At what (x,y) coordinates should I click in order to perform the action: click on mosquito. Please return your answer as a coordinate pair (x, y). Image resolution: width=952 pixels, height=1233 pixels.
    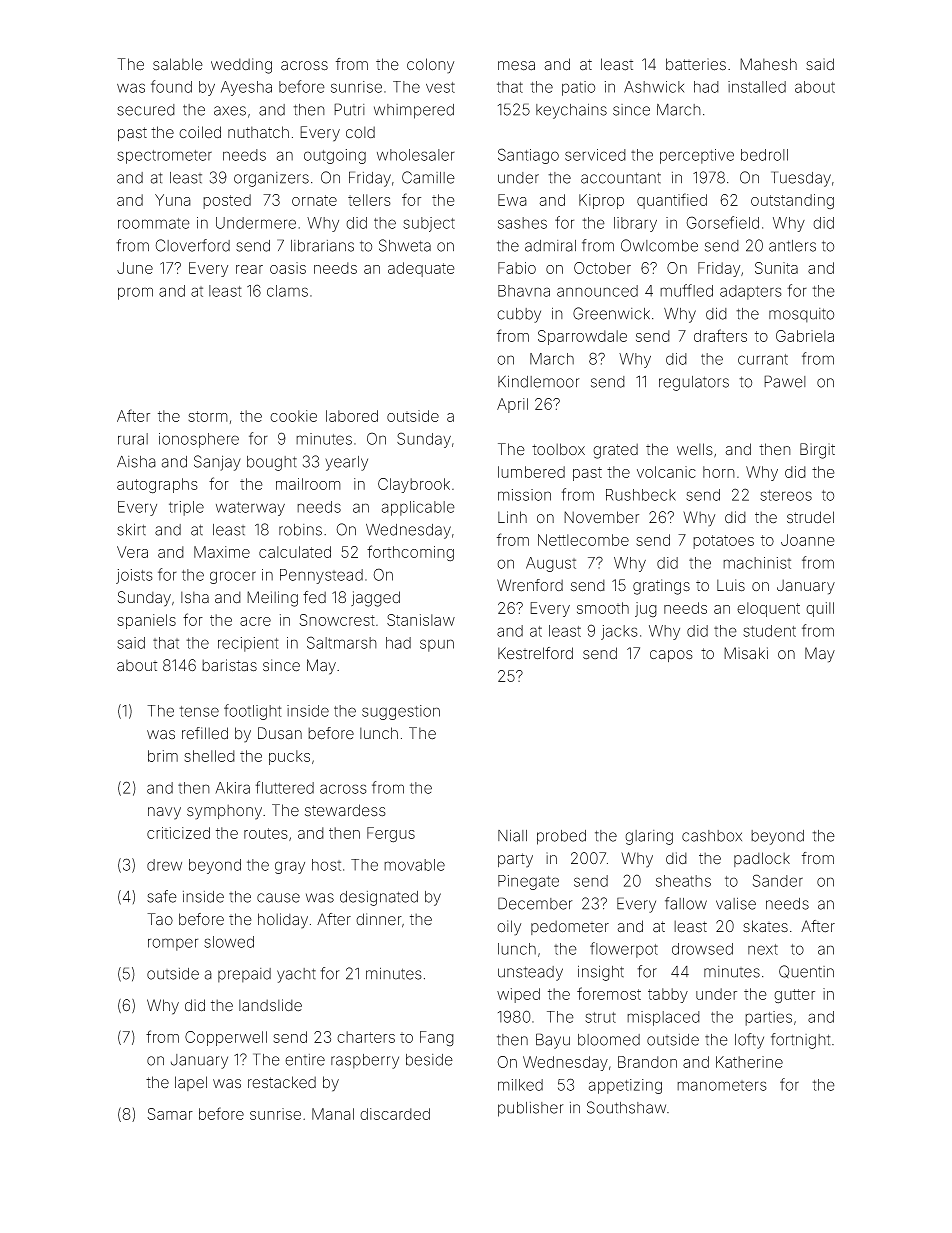
    Looking at the image, I should click on (801, 315).
